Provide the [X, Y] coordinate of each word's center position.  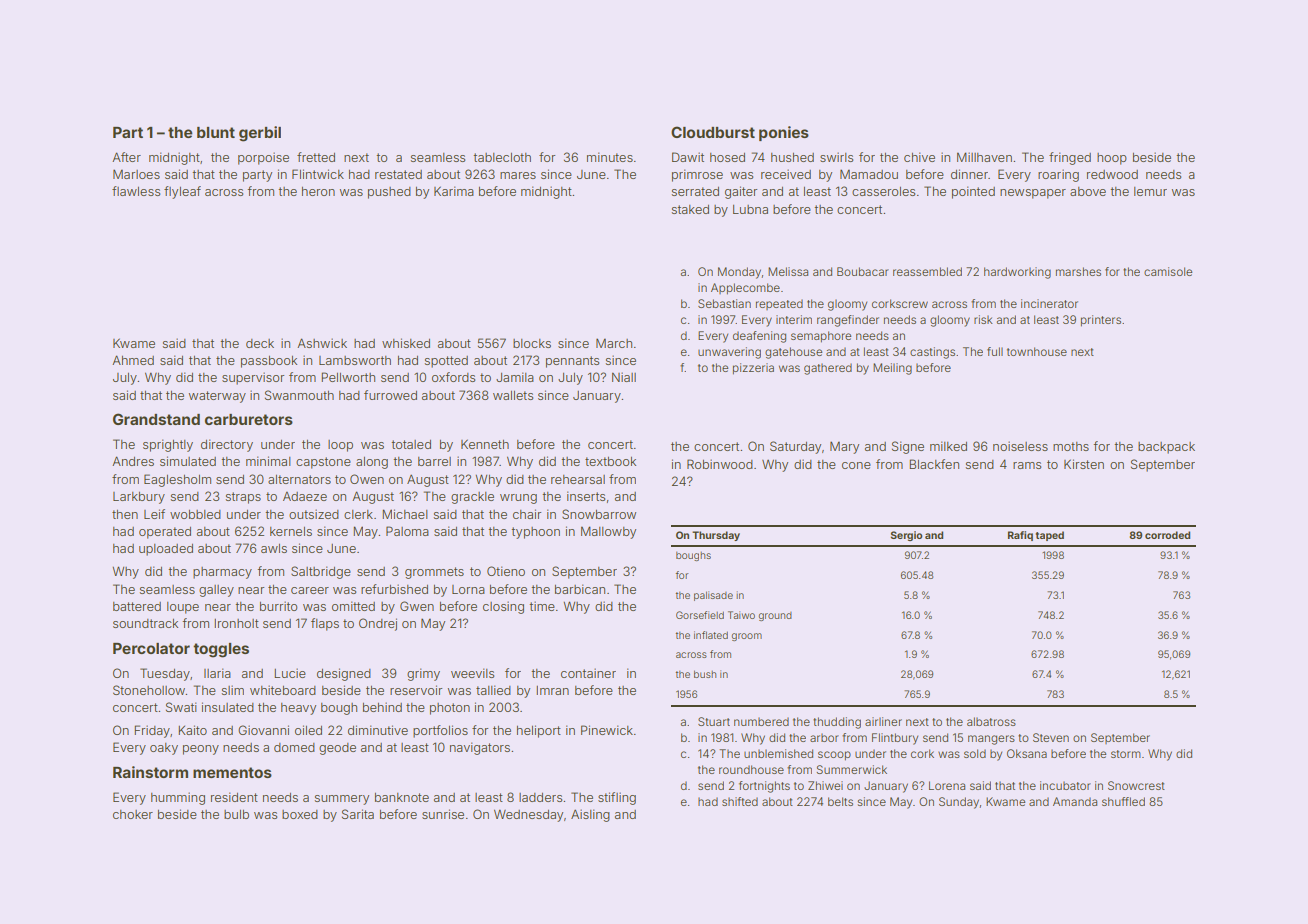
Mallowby [608, 532]
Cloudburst [713, 132]
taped [1050, 536]
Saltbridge [321, 572]
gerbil [260, 134]
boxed [300, 814]
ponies [784, 133]
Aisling [590, 815]
